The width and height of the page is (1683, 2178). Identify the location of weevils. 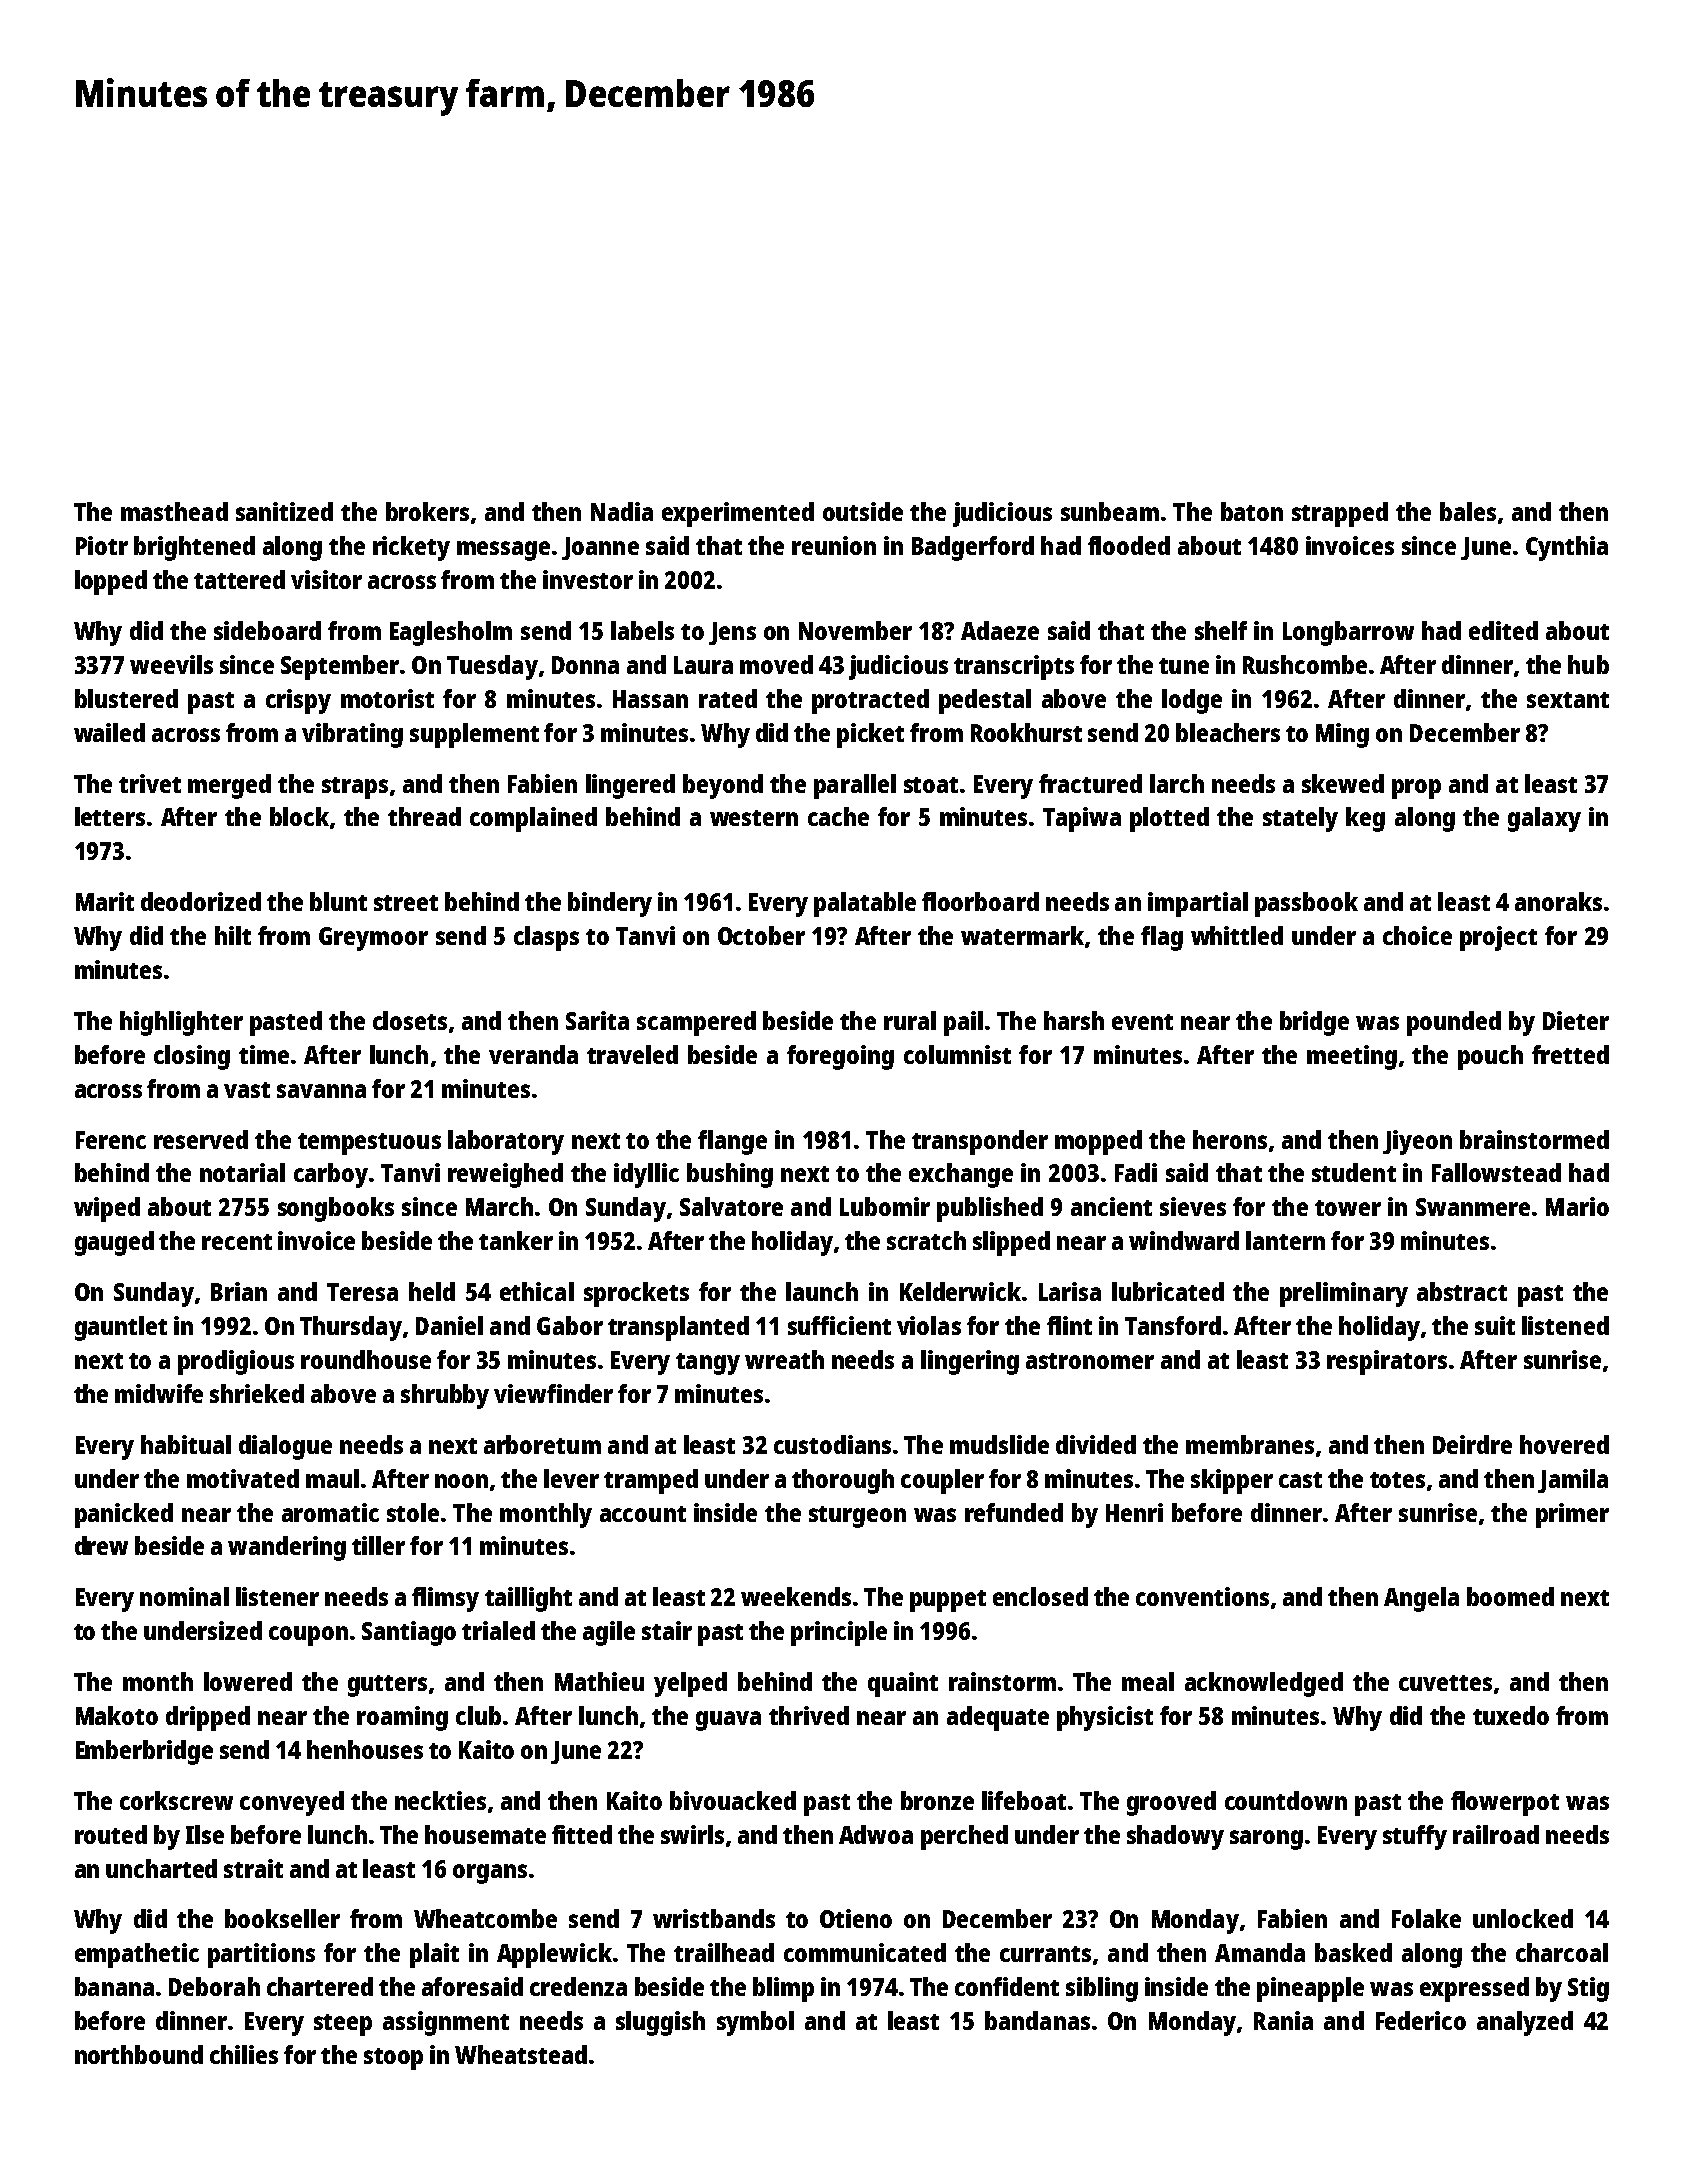
(171, 664).
